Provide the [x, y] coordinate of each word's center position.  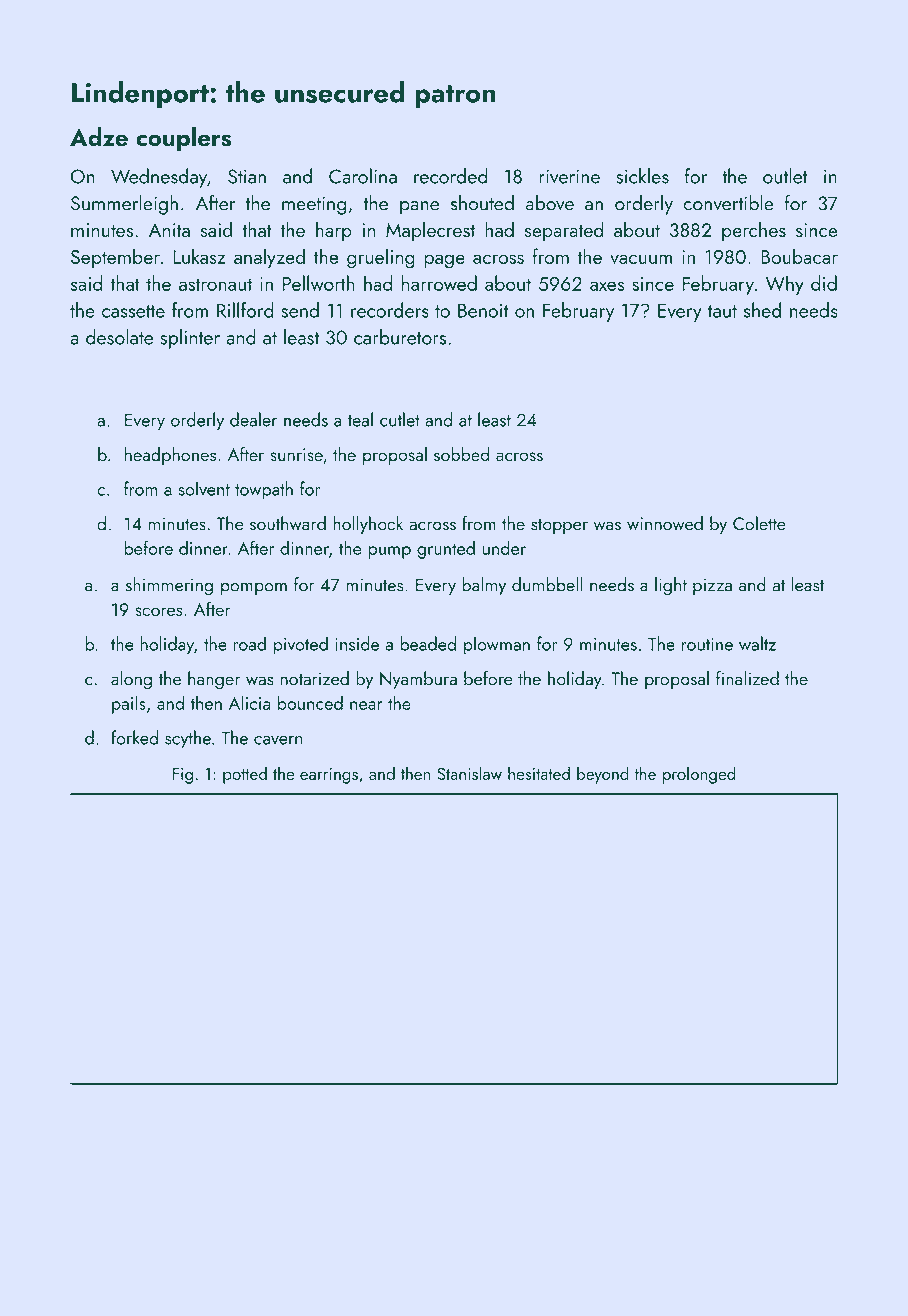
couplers [183, 139]
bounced [310, 702]
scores [159, 611]
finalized [747, 678]
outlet [785, 176]
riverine [569, 176]
